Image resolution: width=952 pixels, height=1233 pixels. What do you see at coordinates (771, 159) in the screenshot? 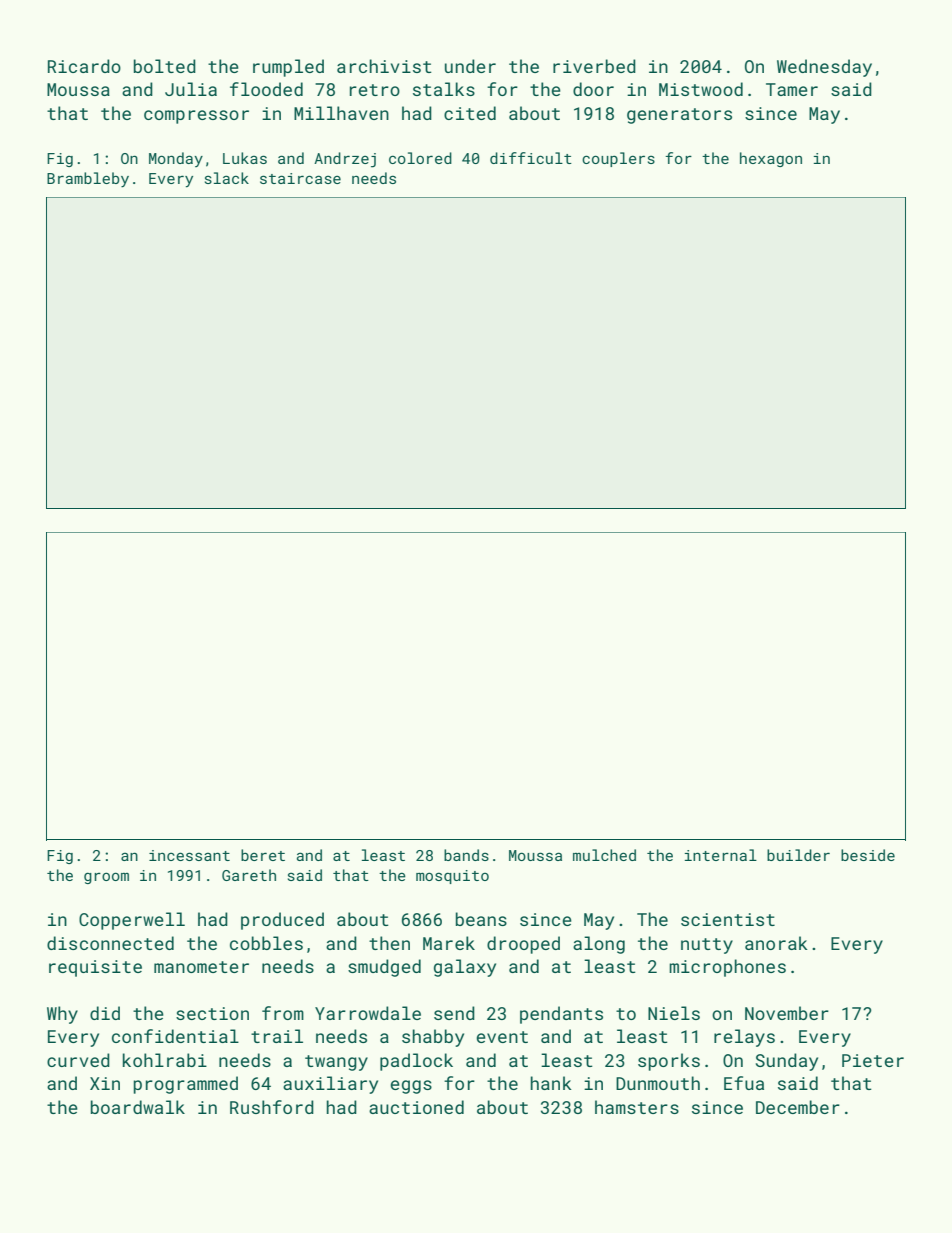
I see `hexagon` at bounding box center [771, 159].
